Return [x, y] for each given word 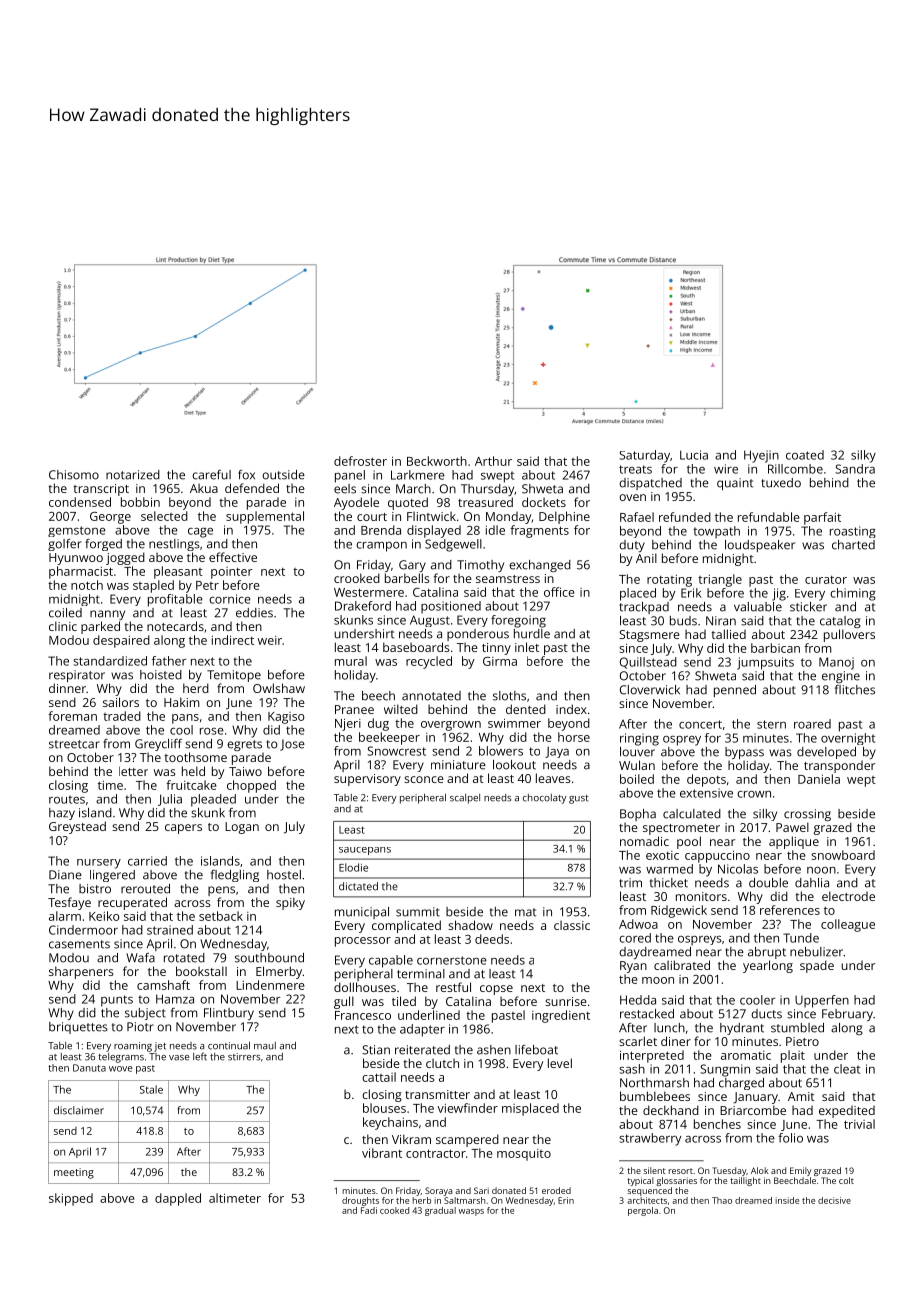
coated [805, 455]
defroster [360, 461]
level [560, 1063]
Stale [151, 1089]
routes [67, 799]
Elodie [353, 867]
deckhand [671, 1110]
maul [265, 1046]
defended [252, 488]
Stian [376, 1050]
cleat [847, 1069]
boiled [637, 779]
